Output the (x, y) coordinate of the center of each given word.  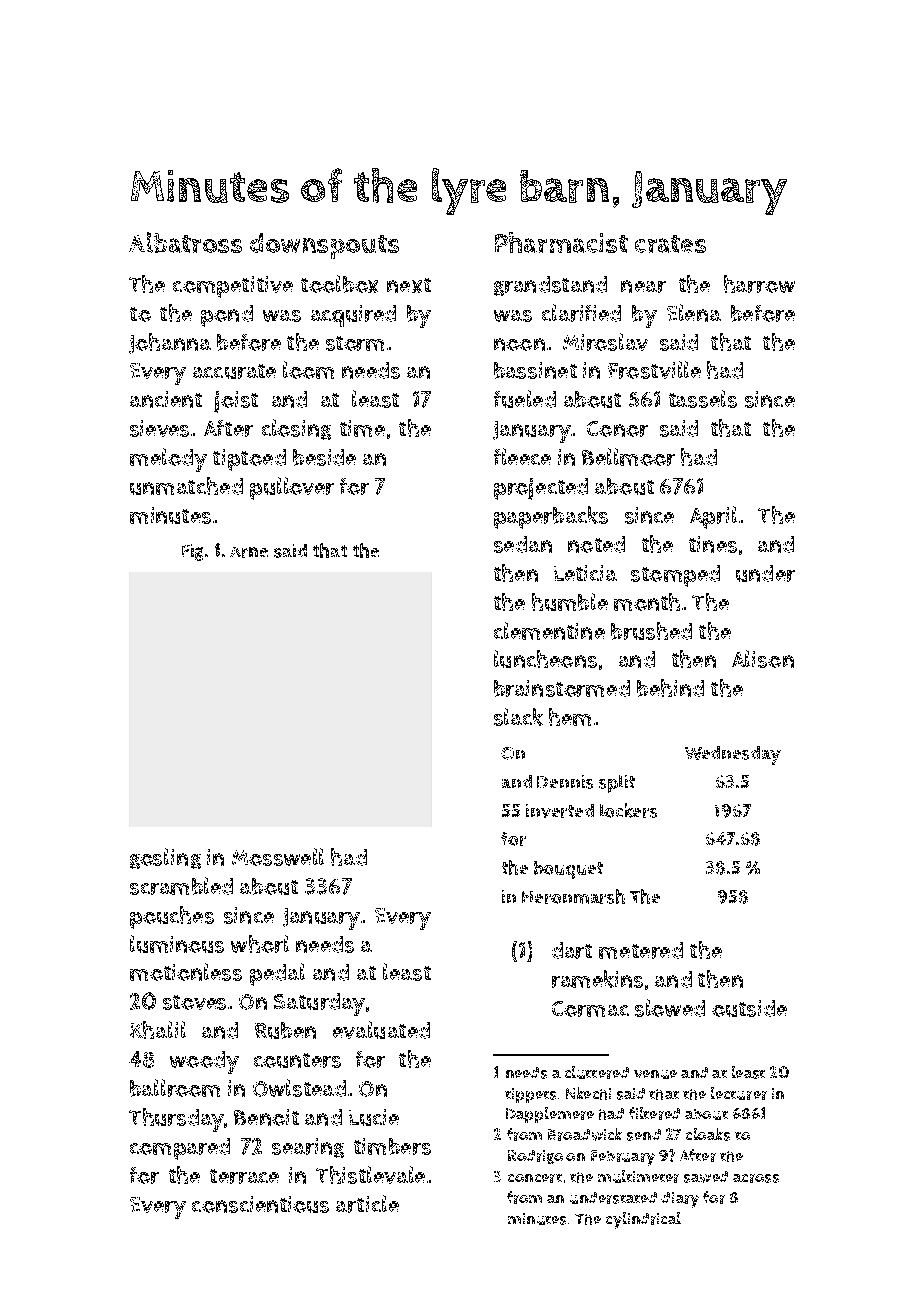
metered (641, 950)
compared (180, 1149)
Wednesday (733, 755)
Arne (249, 552)
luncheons (545, 659)
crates (670, 244)
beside (324, 457)
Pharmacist (561, 242)
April (713, 517)
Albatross (185, 242)
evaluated (381, 1030)
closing (296, 429)
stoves (194, 1002)
